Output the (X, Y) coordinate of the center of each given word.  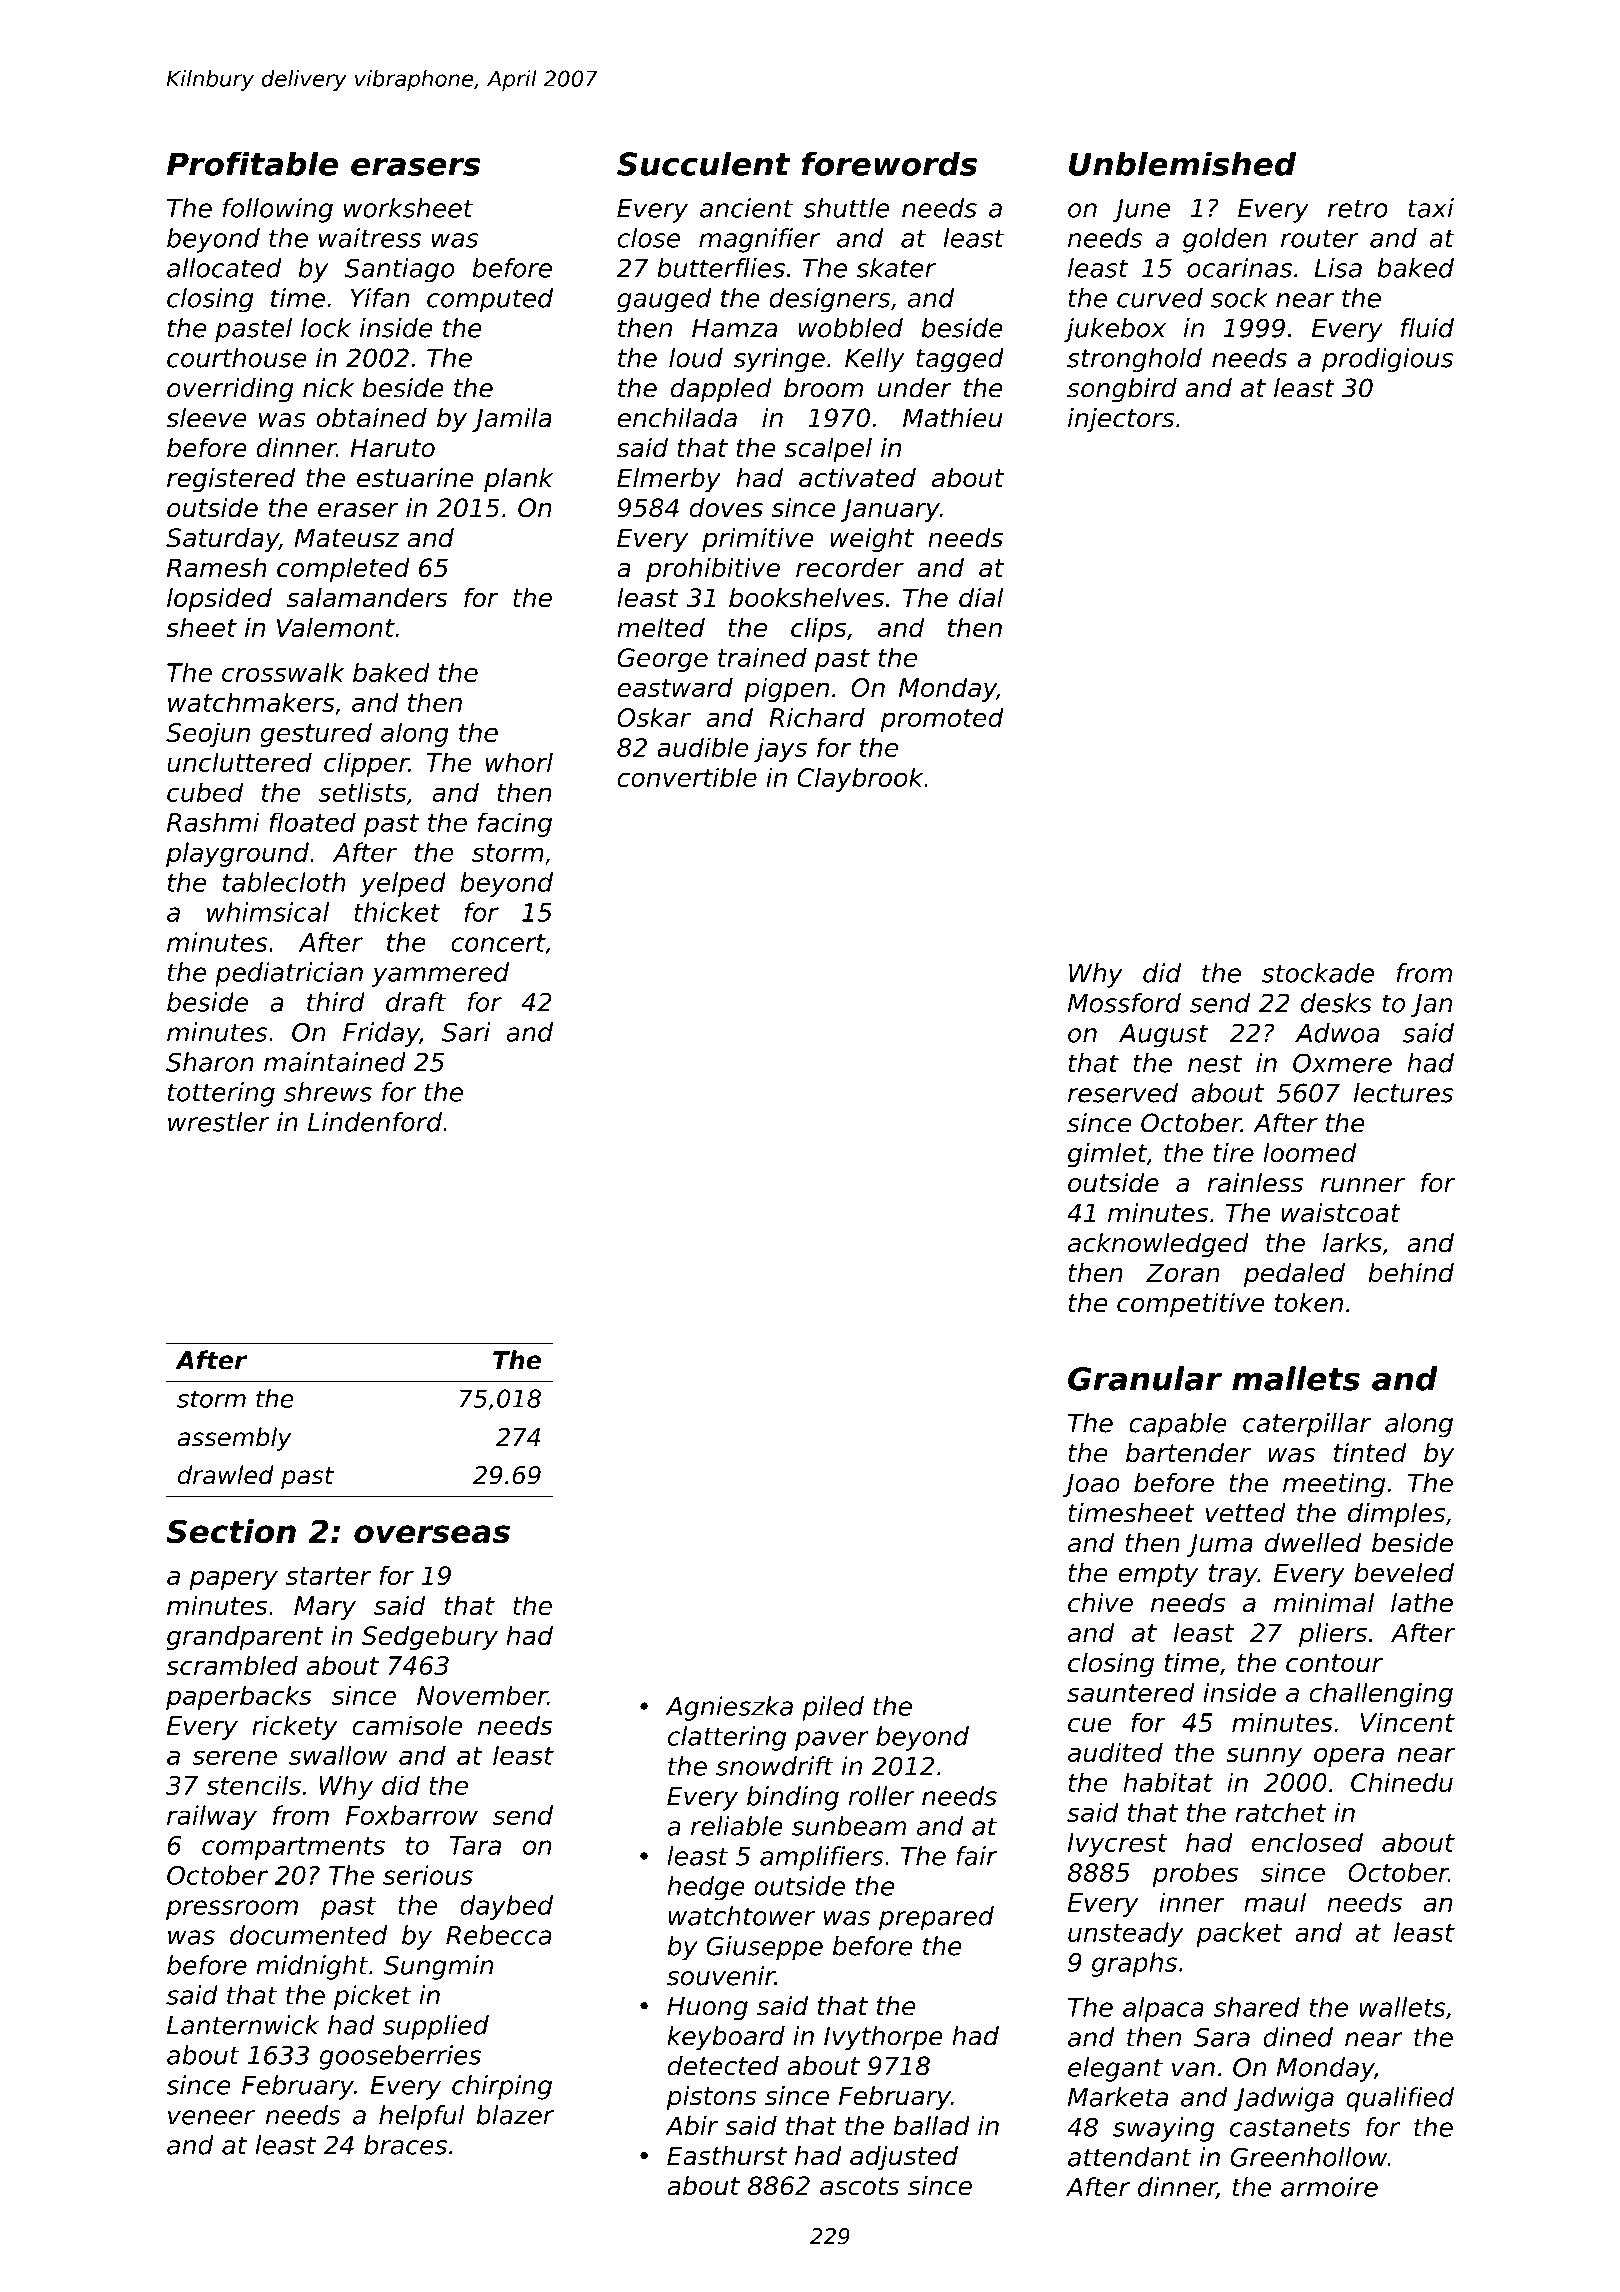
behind (1411, 1273)
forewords (889, 163)
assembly (235, 1439)
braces (405, 2145)
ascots (859, 2186)
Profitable (252, 163)
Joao (1091, 1485)
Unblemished (1182, 163)
